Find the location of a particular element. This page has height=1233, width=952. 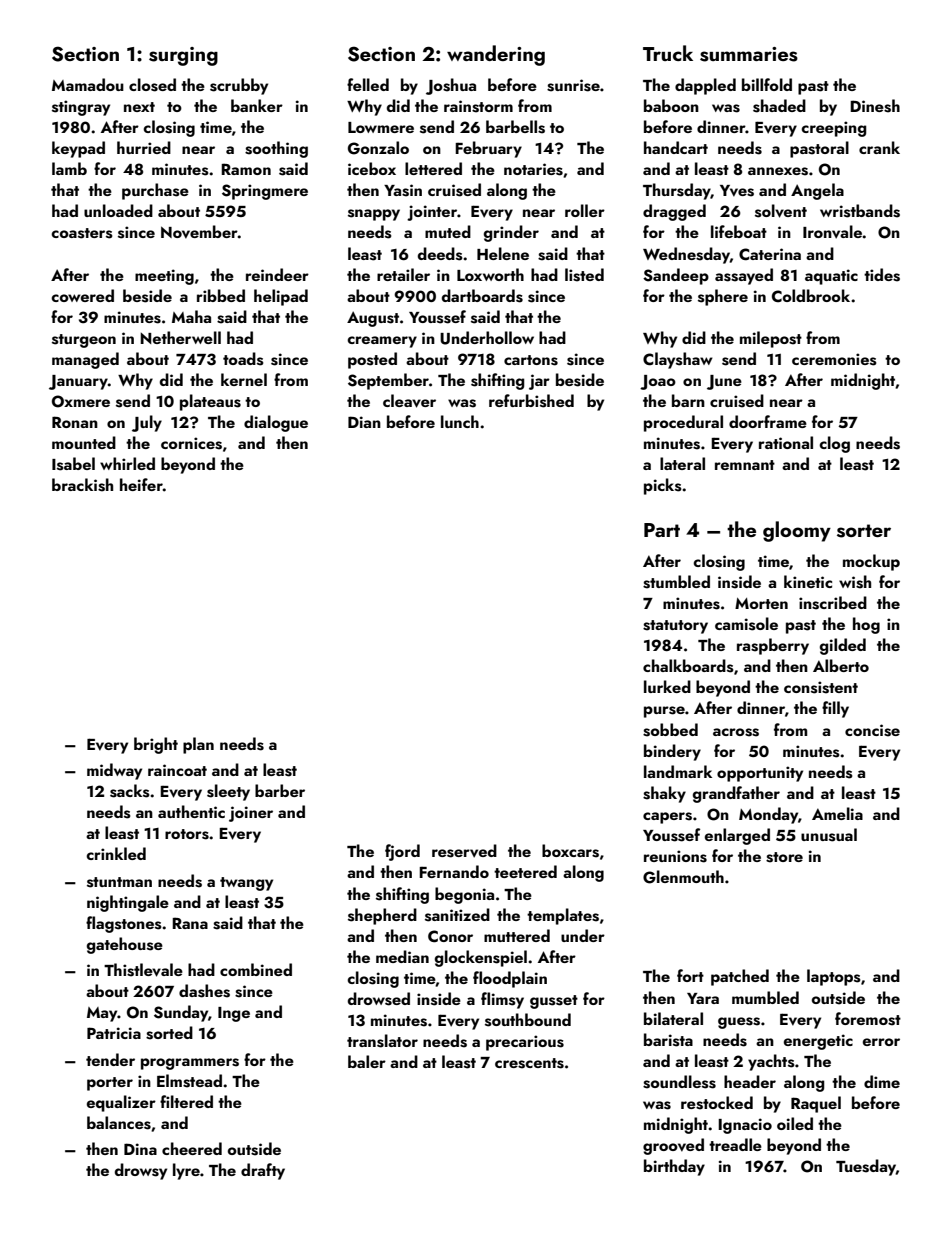

tender is located at coordinates (110, 1059).
